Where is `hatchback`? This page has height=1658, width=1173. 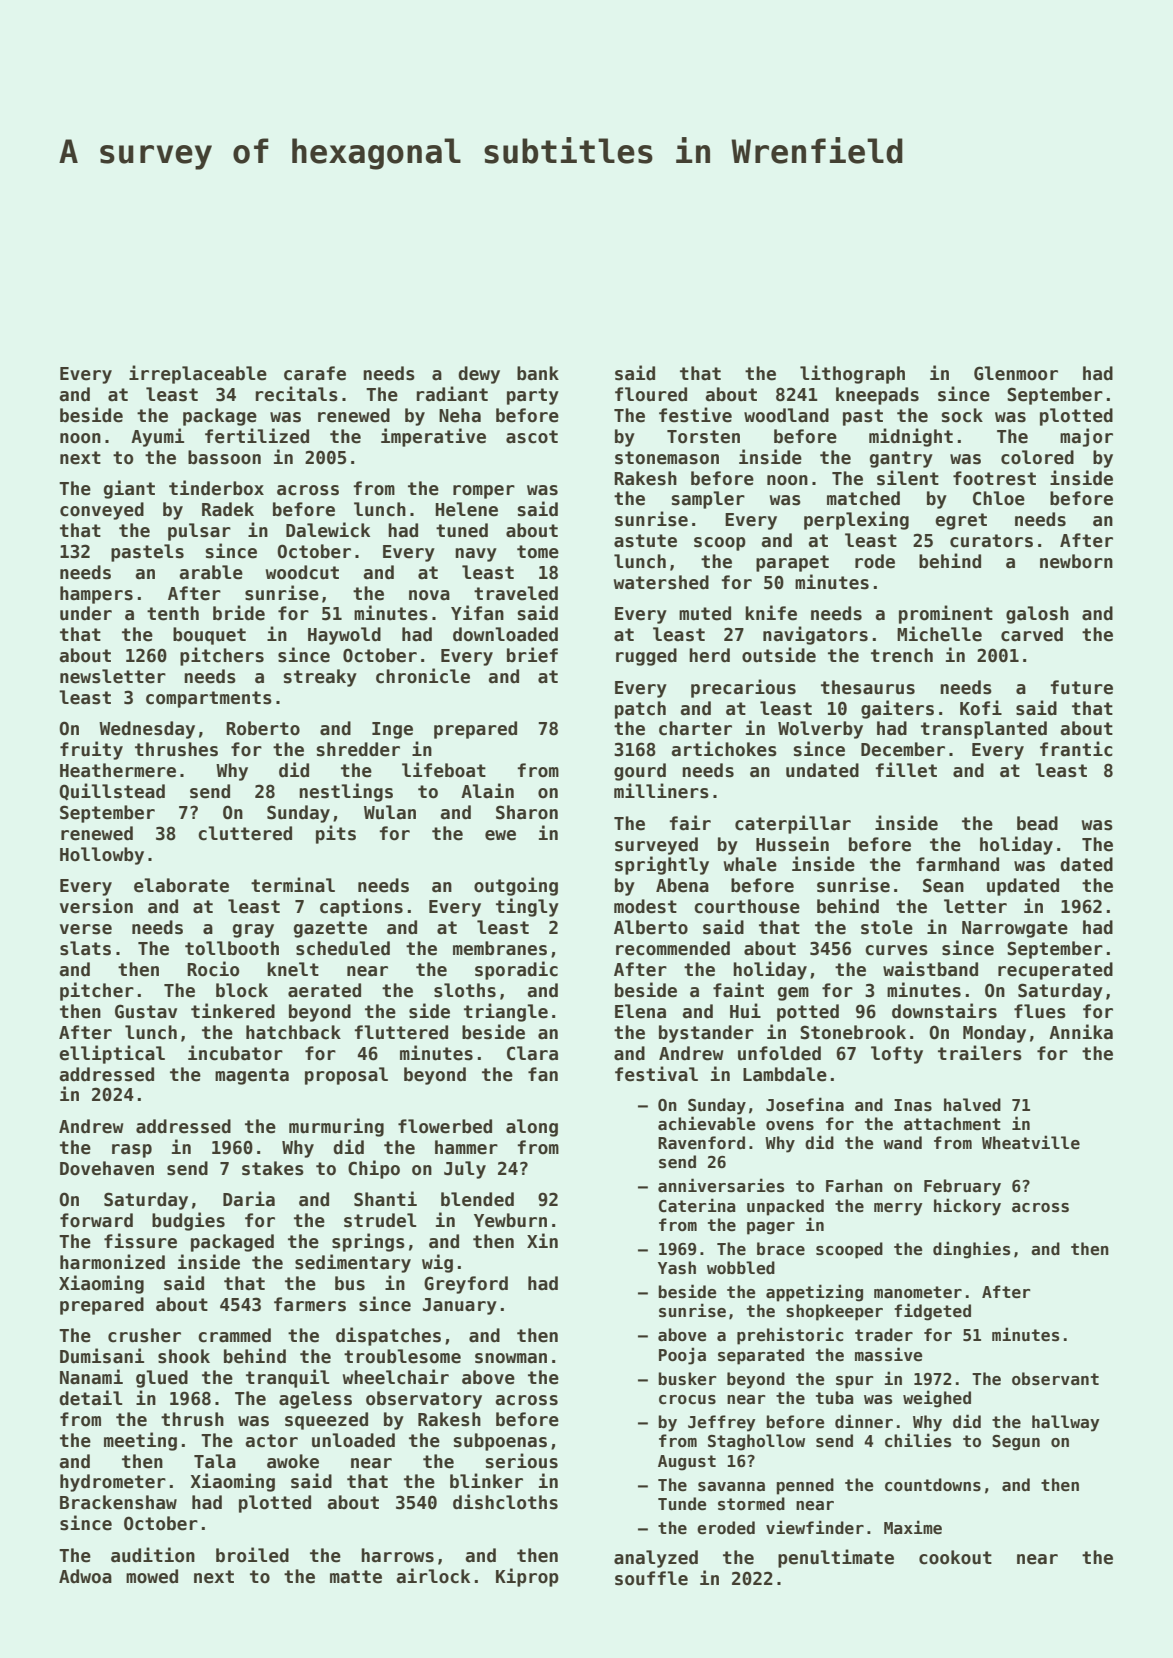 hatchback is located at coordinates (293, 1032).
